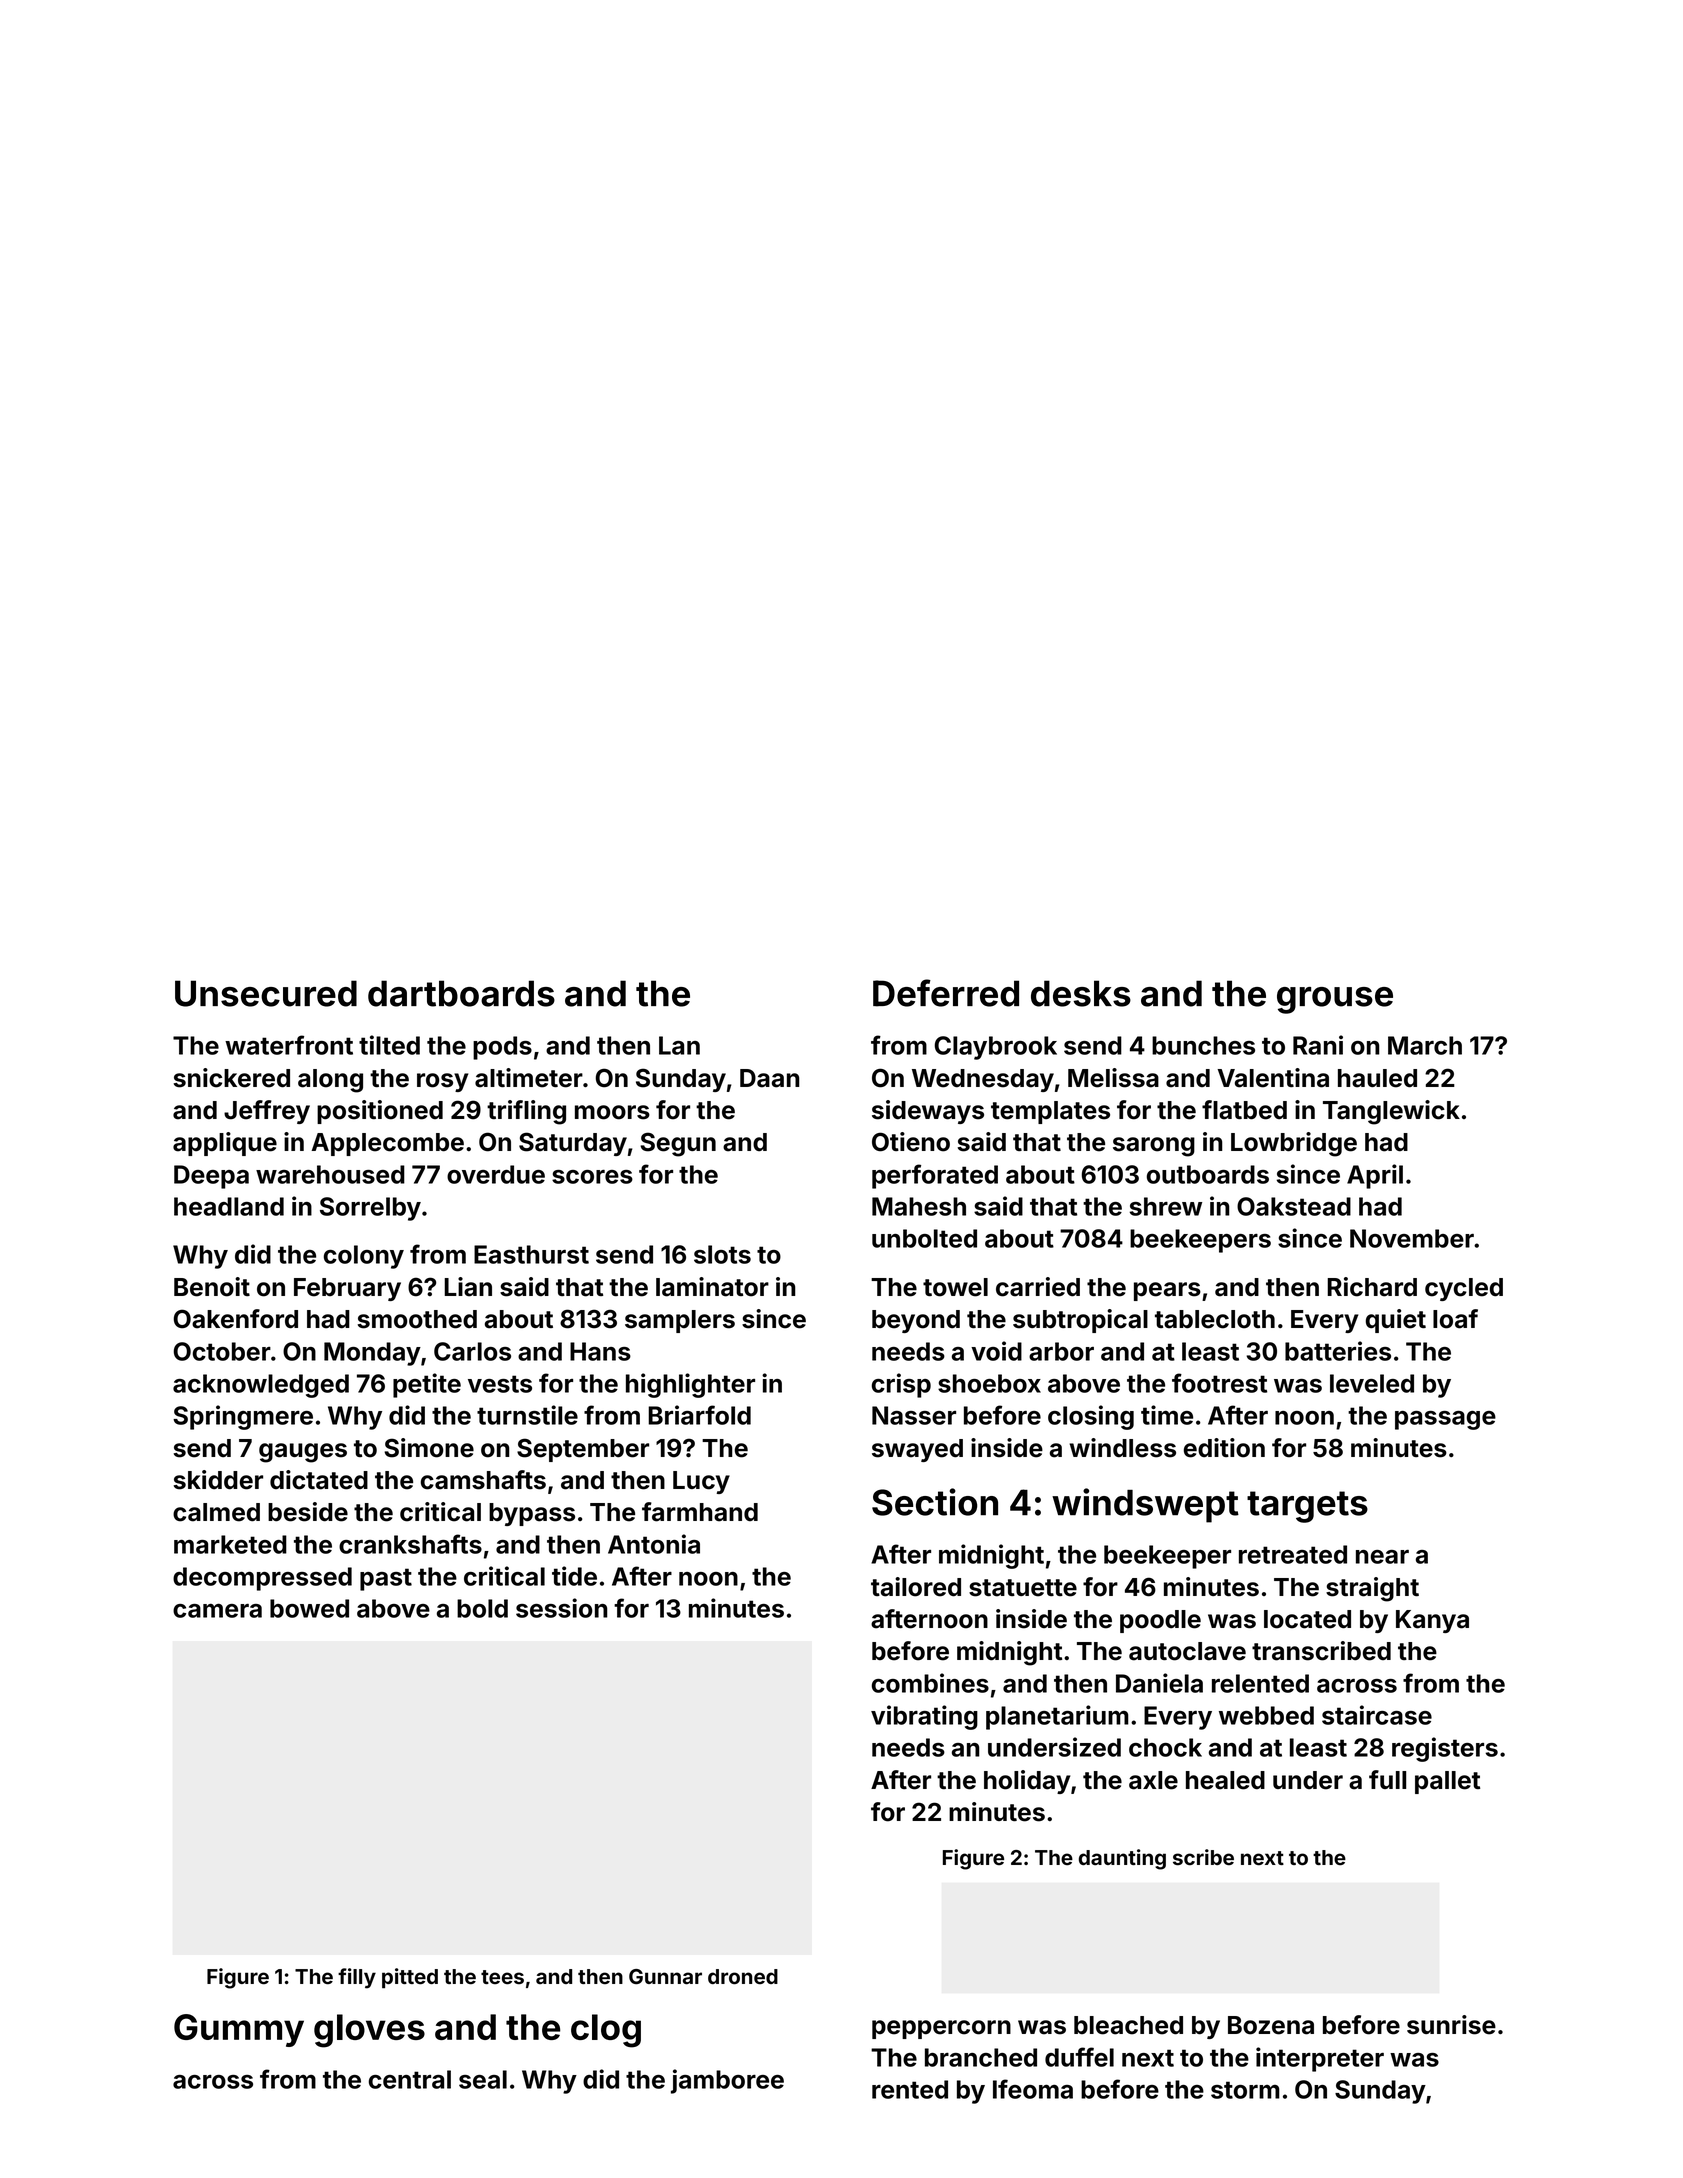  What do you see at coordinates (1335, 1000) in the image?
I see `grouse` at bounding box center [1335, 1000].
